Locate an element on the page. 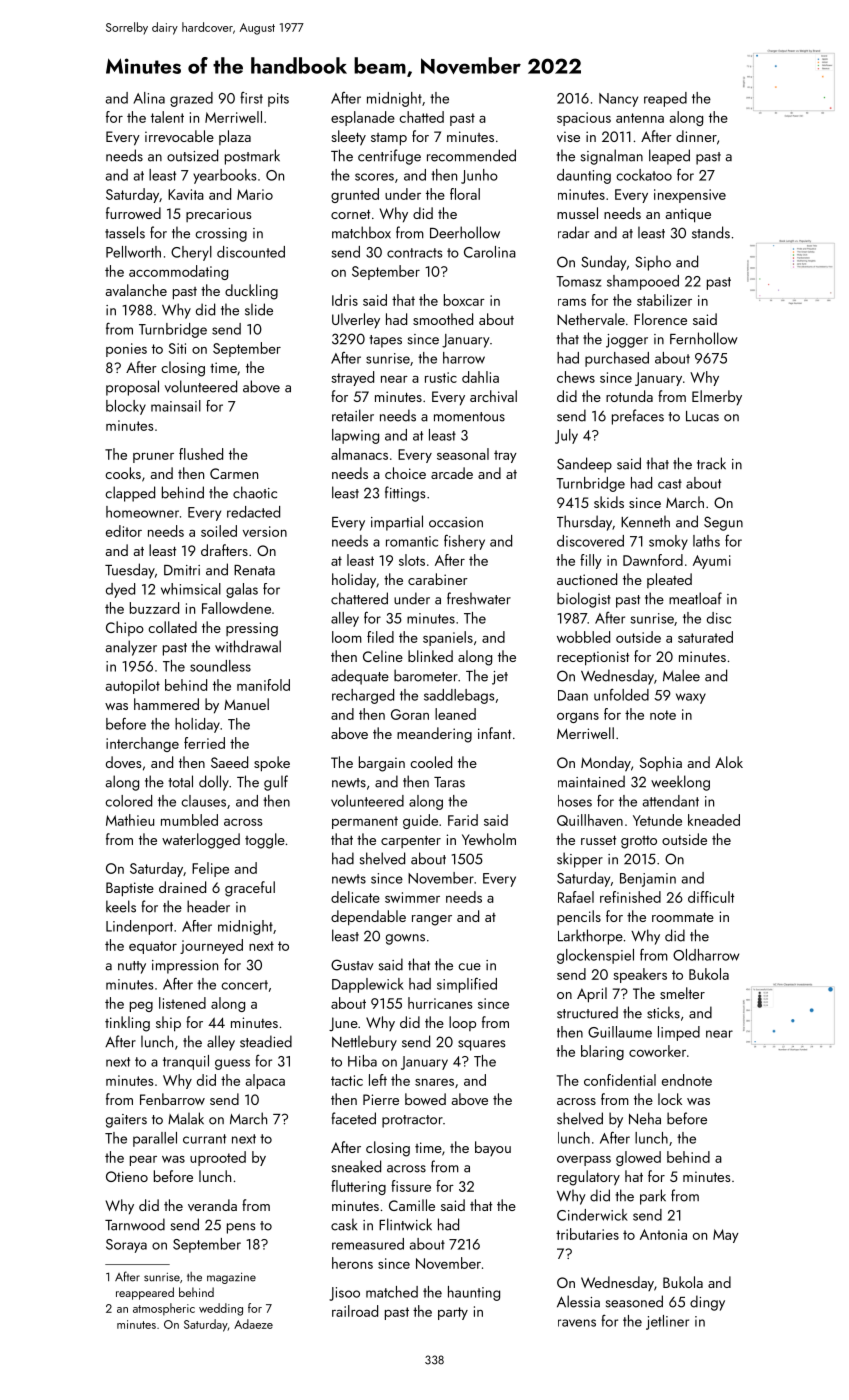 The width and height of the image is (849, 1400). soundless is located at coordinates (220, 666).
